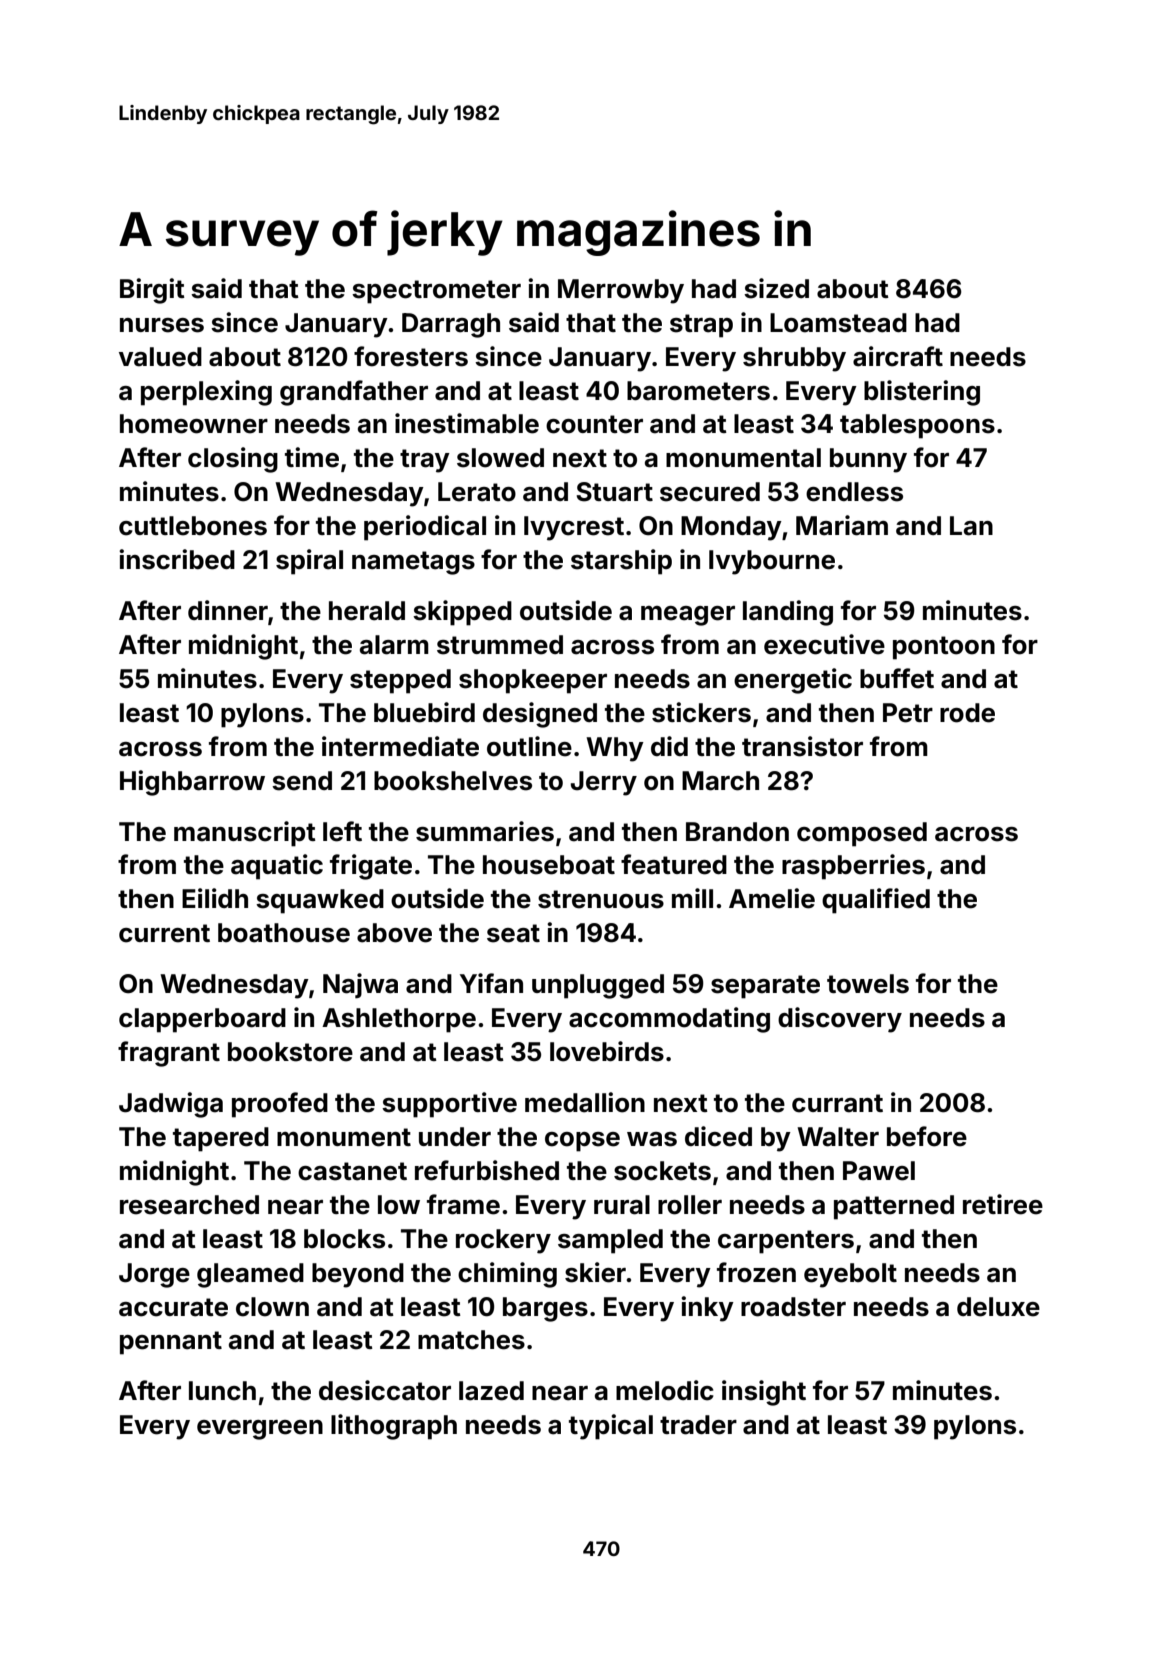 The height and width of the screenshot is (1654, 1165). Describe the element at coordinates (228, 610) in the screenshot. I see `dinner` at that location.
